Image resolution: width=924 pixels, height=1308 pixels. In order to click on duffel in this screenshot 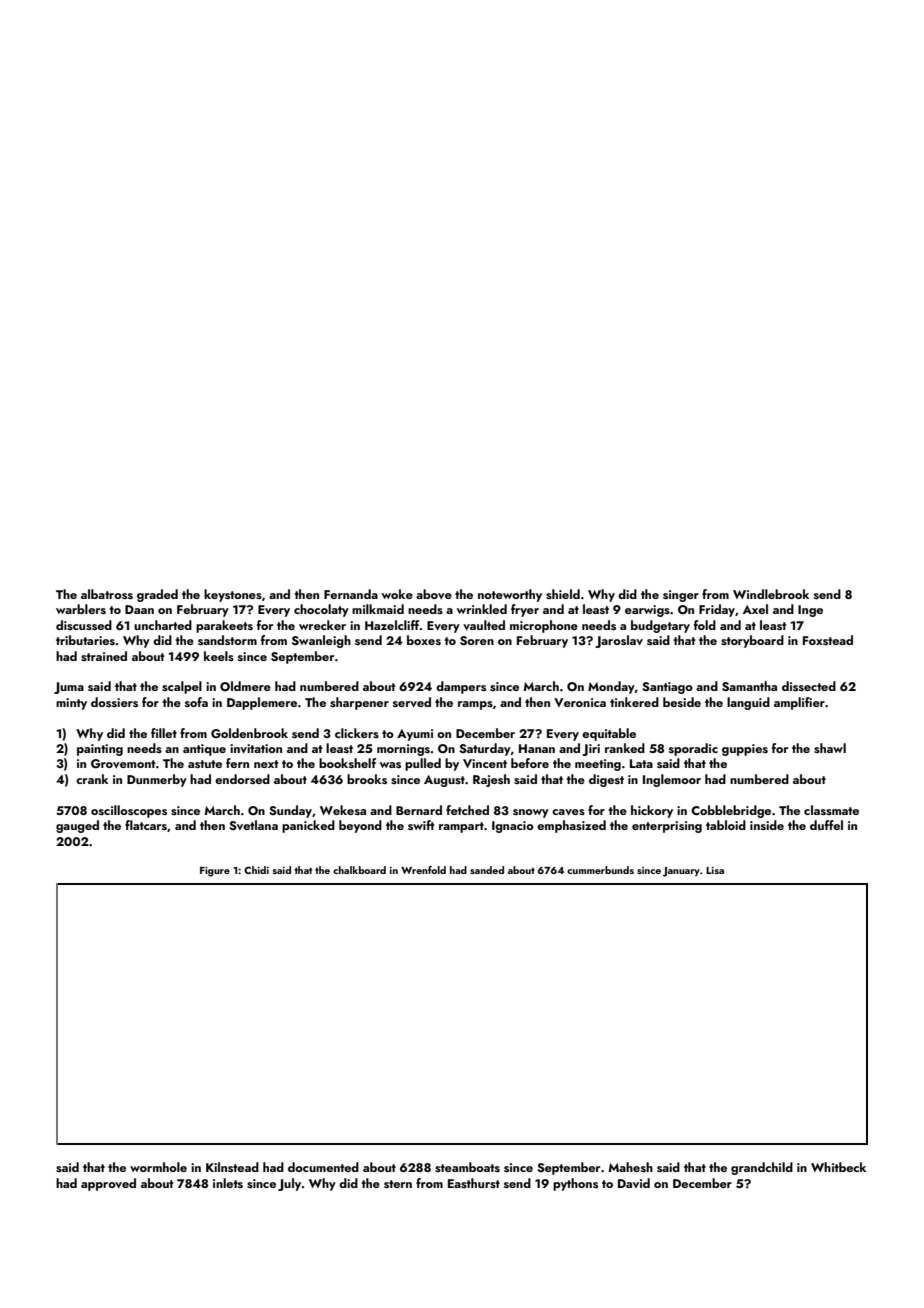, I will do `click(826, 825)`.
